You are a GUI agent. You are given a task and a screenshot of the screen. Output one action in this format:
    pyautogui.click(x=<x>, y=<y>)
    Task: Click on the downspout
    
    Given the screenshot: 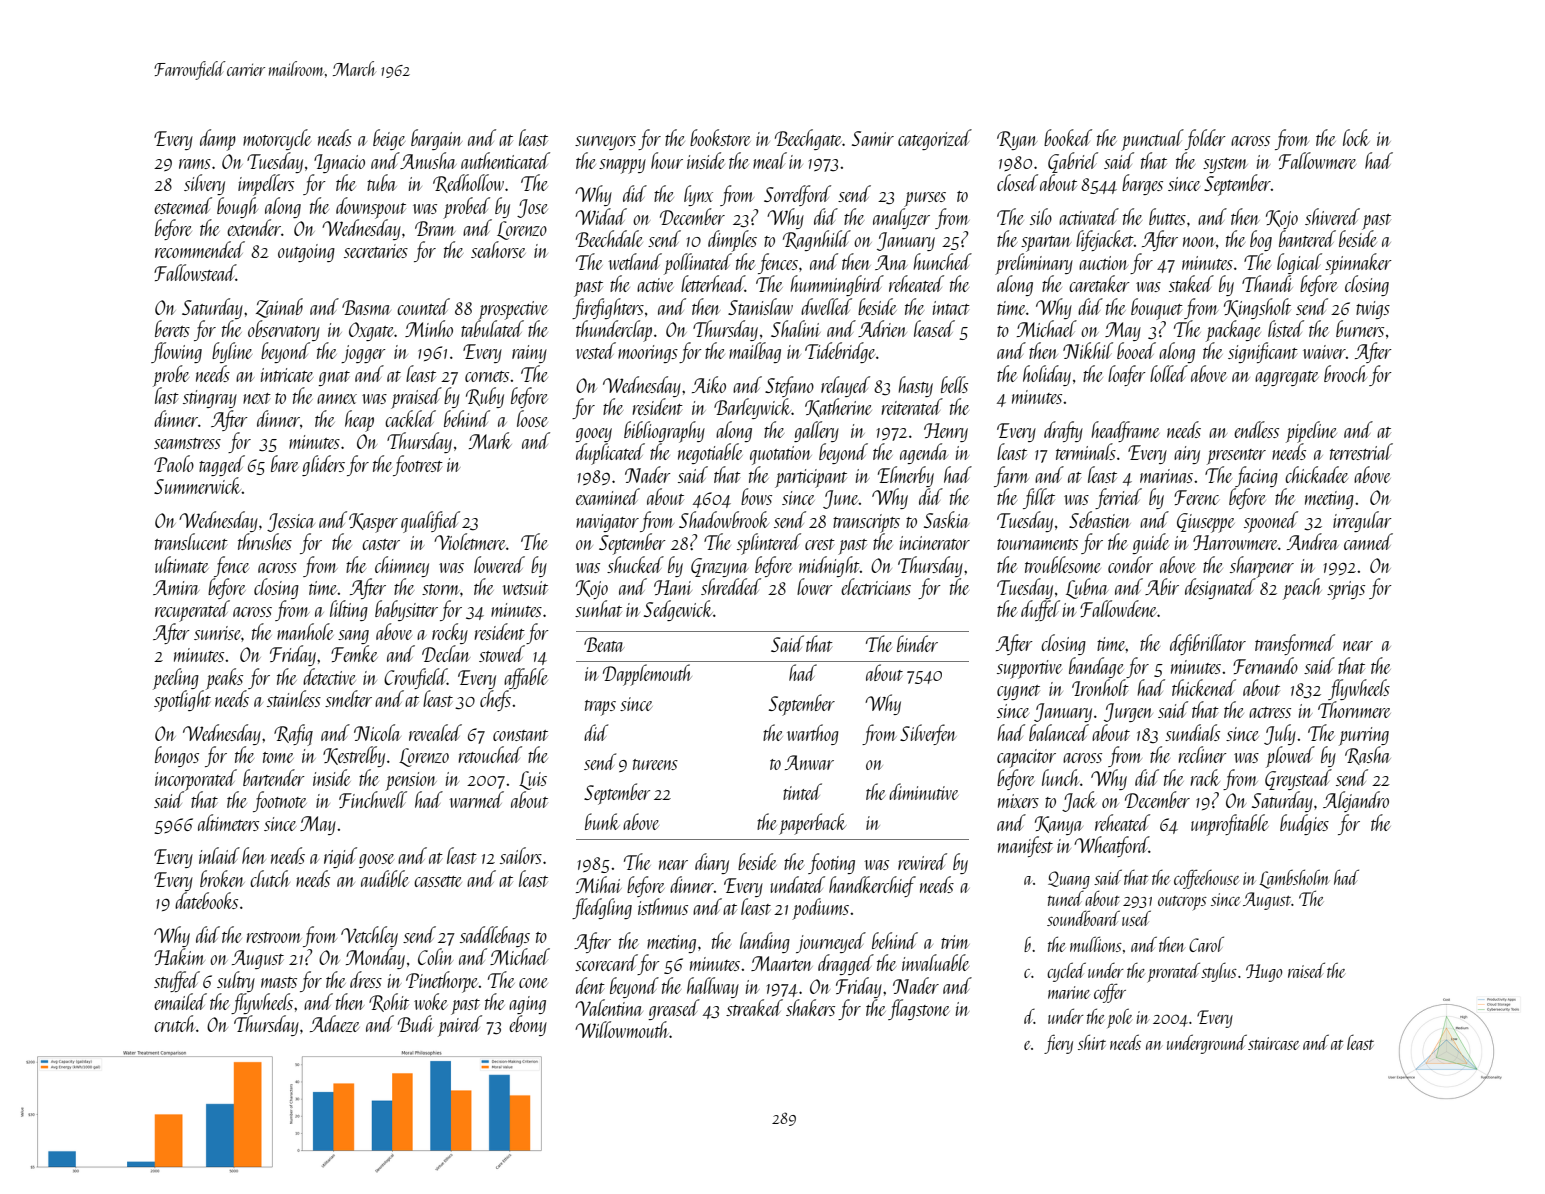 What is the action you would take?
    pyautogui.click(x=371, y=208)
